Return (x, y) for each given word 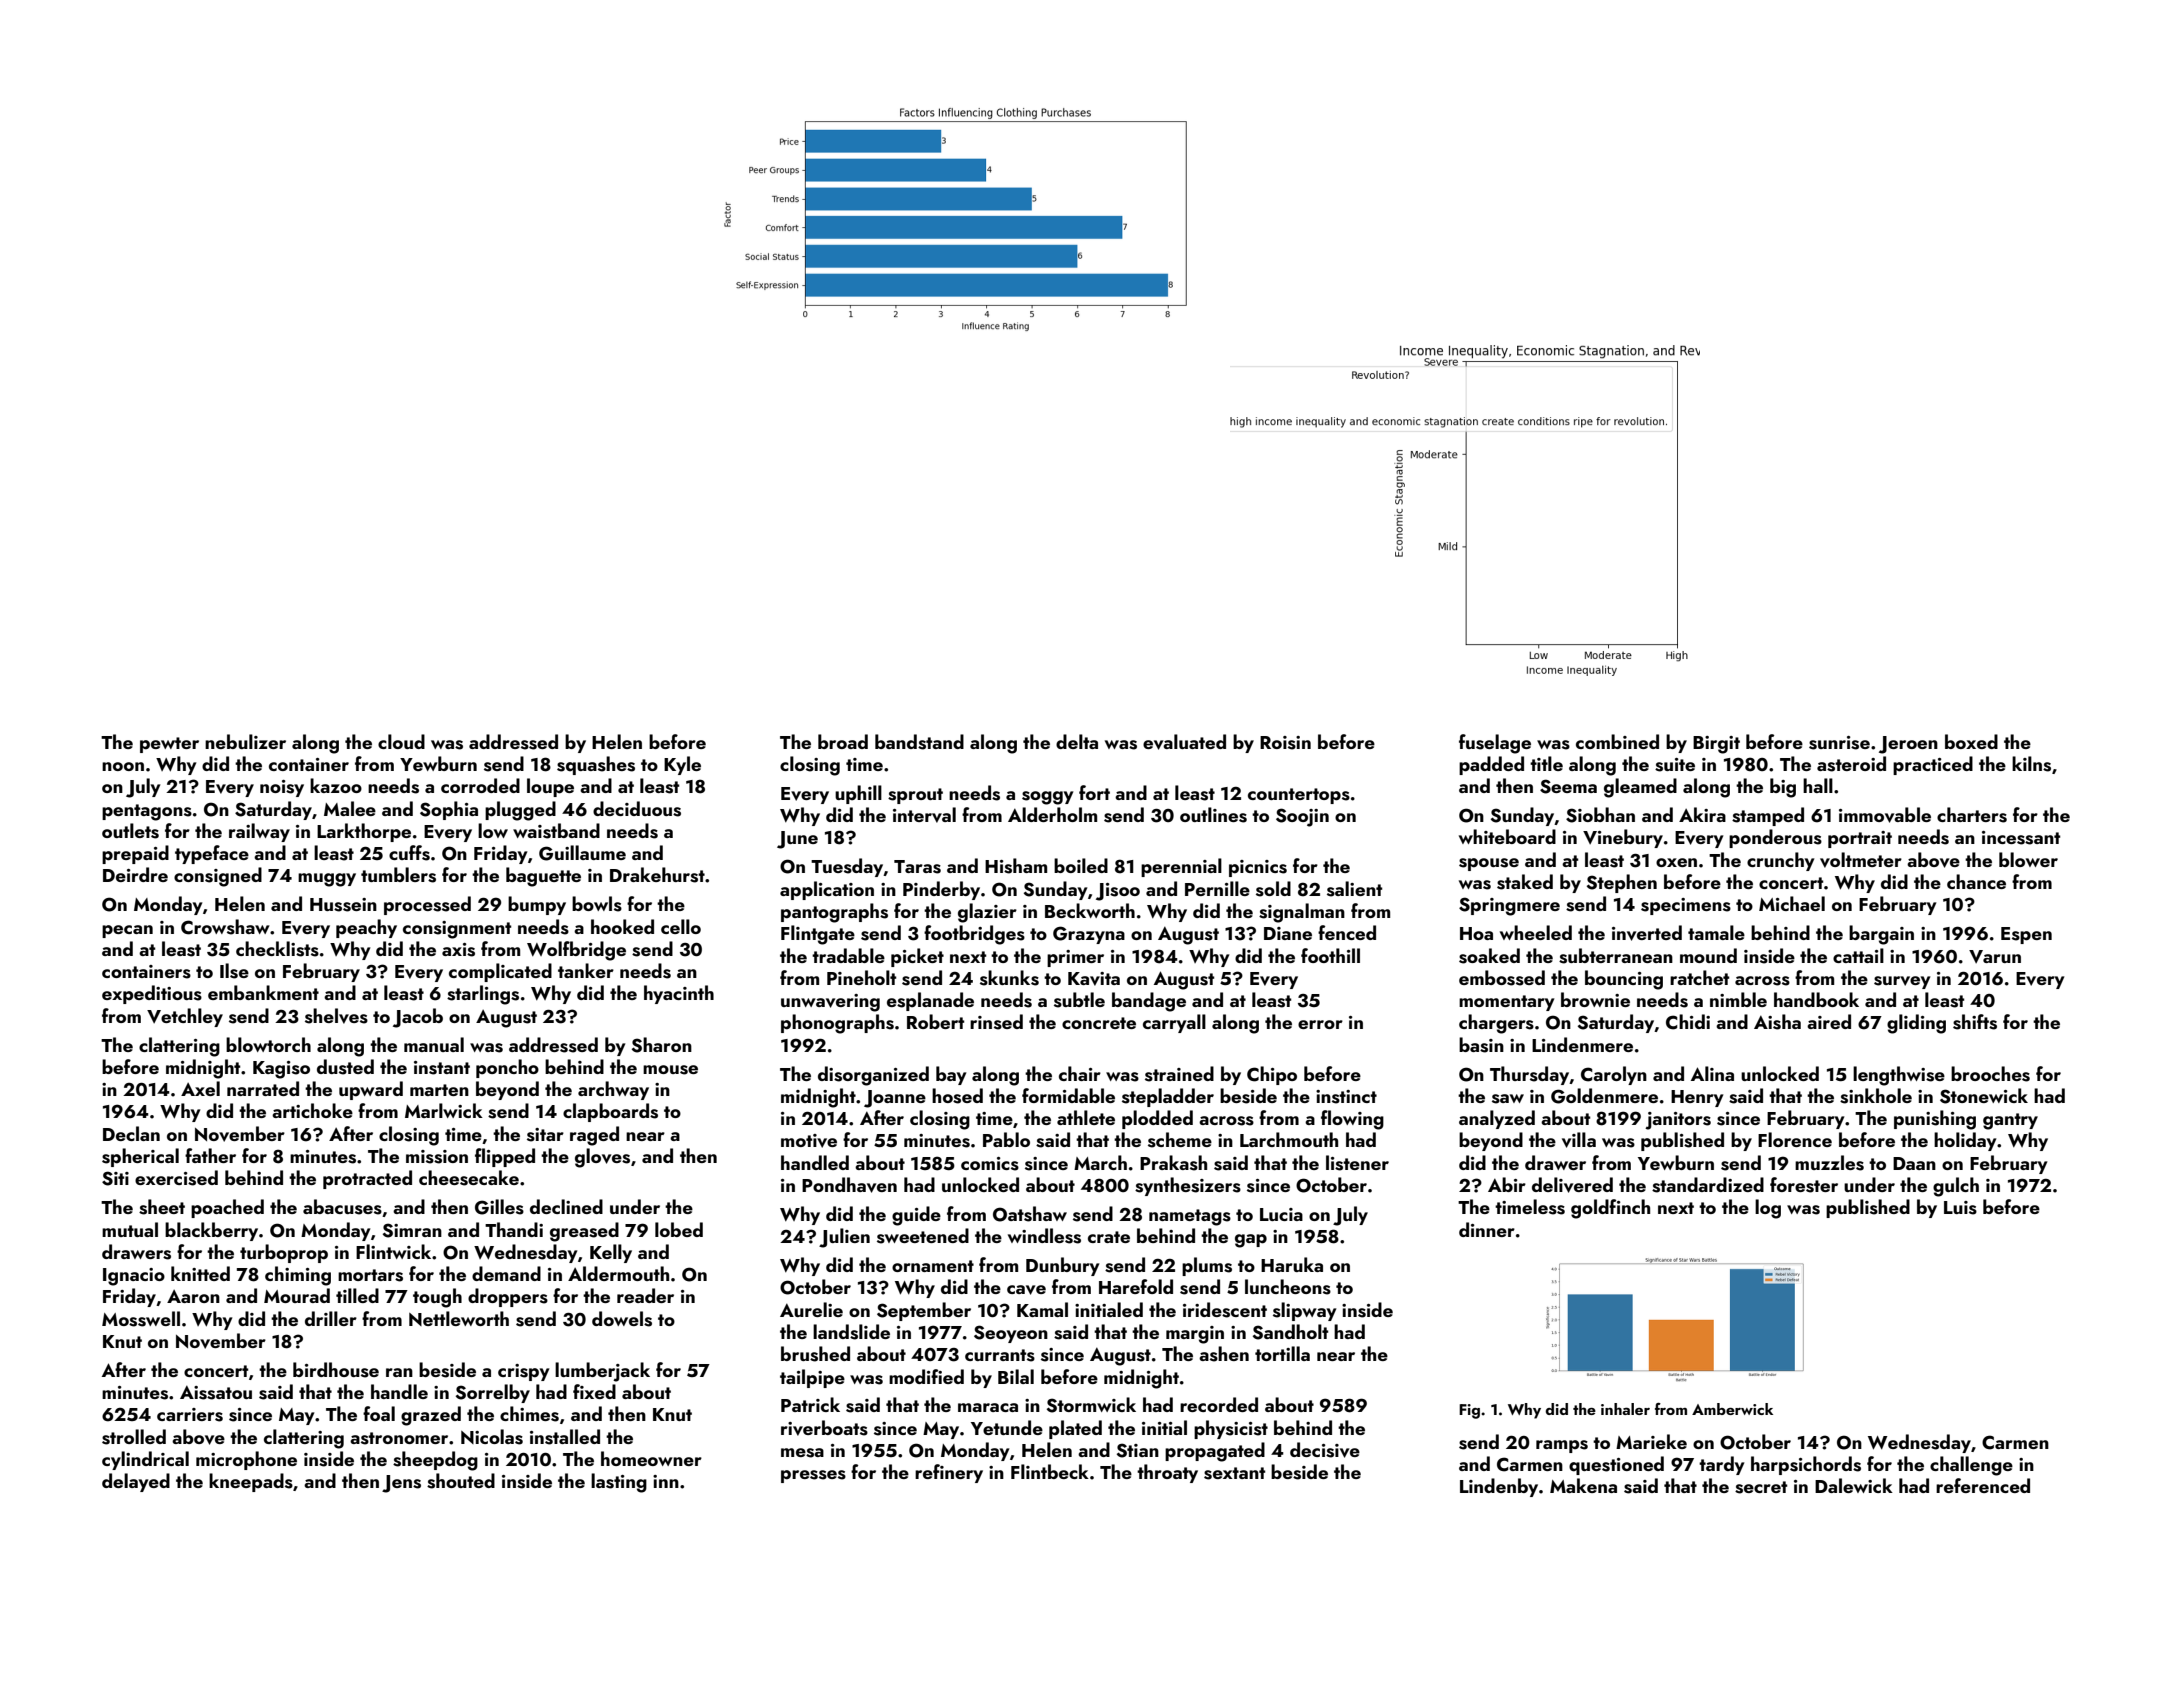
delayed (136, 1482)
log (1768, 1209)
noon (123, 766)
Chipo (1272, 1075)
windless (1044, 1236)
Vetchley (185, 1017)
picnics (1258, 868)
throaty (1167, 1473)
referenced (1983, 1485)
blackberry (211, 1231)
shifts (1975, 1022)
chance (1976, 881)
